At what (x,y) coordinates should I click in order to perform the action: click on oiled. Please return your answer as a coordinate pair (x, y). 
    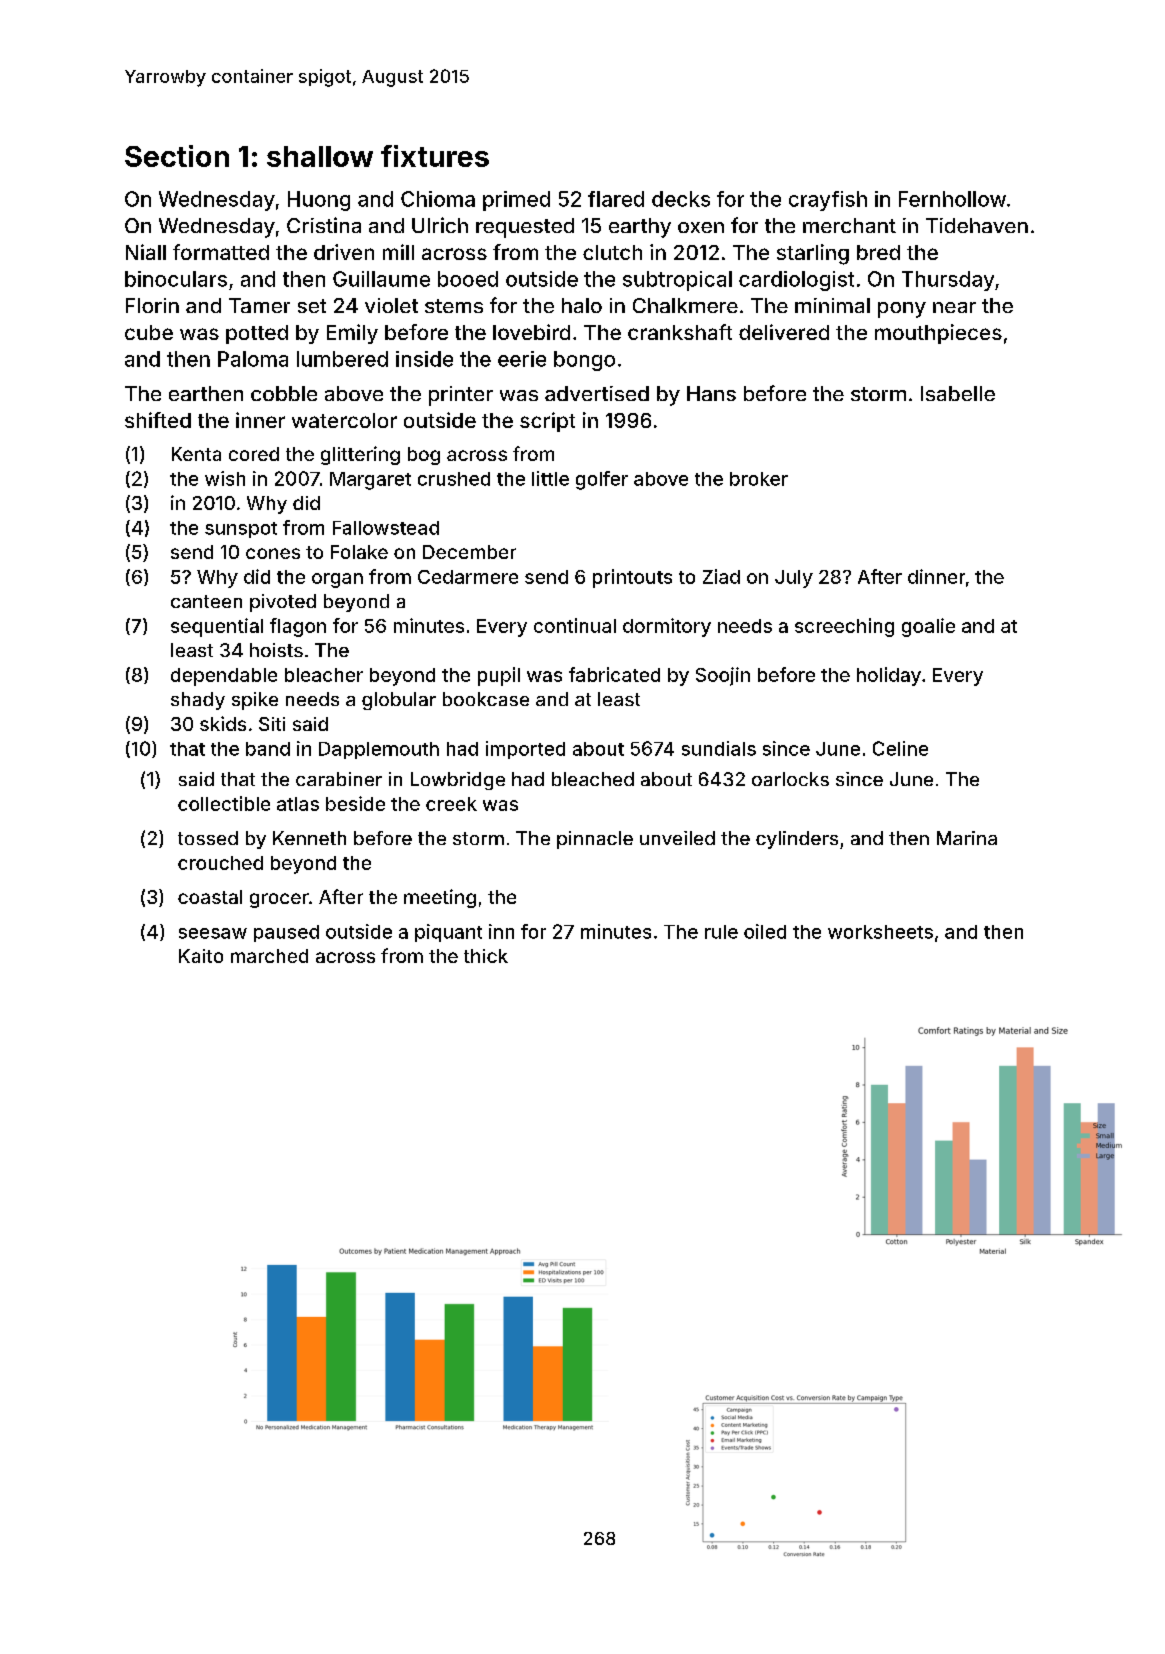
    Looking at the image, I should click on (765, 931).
